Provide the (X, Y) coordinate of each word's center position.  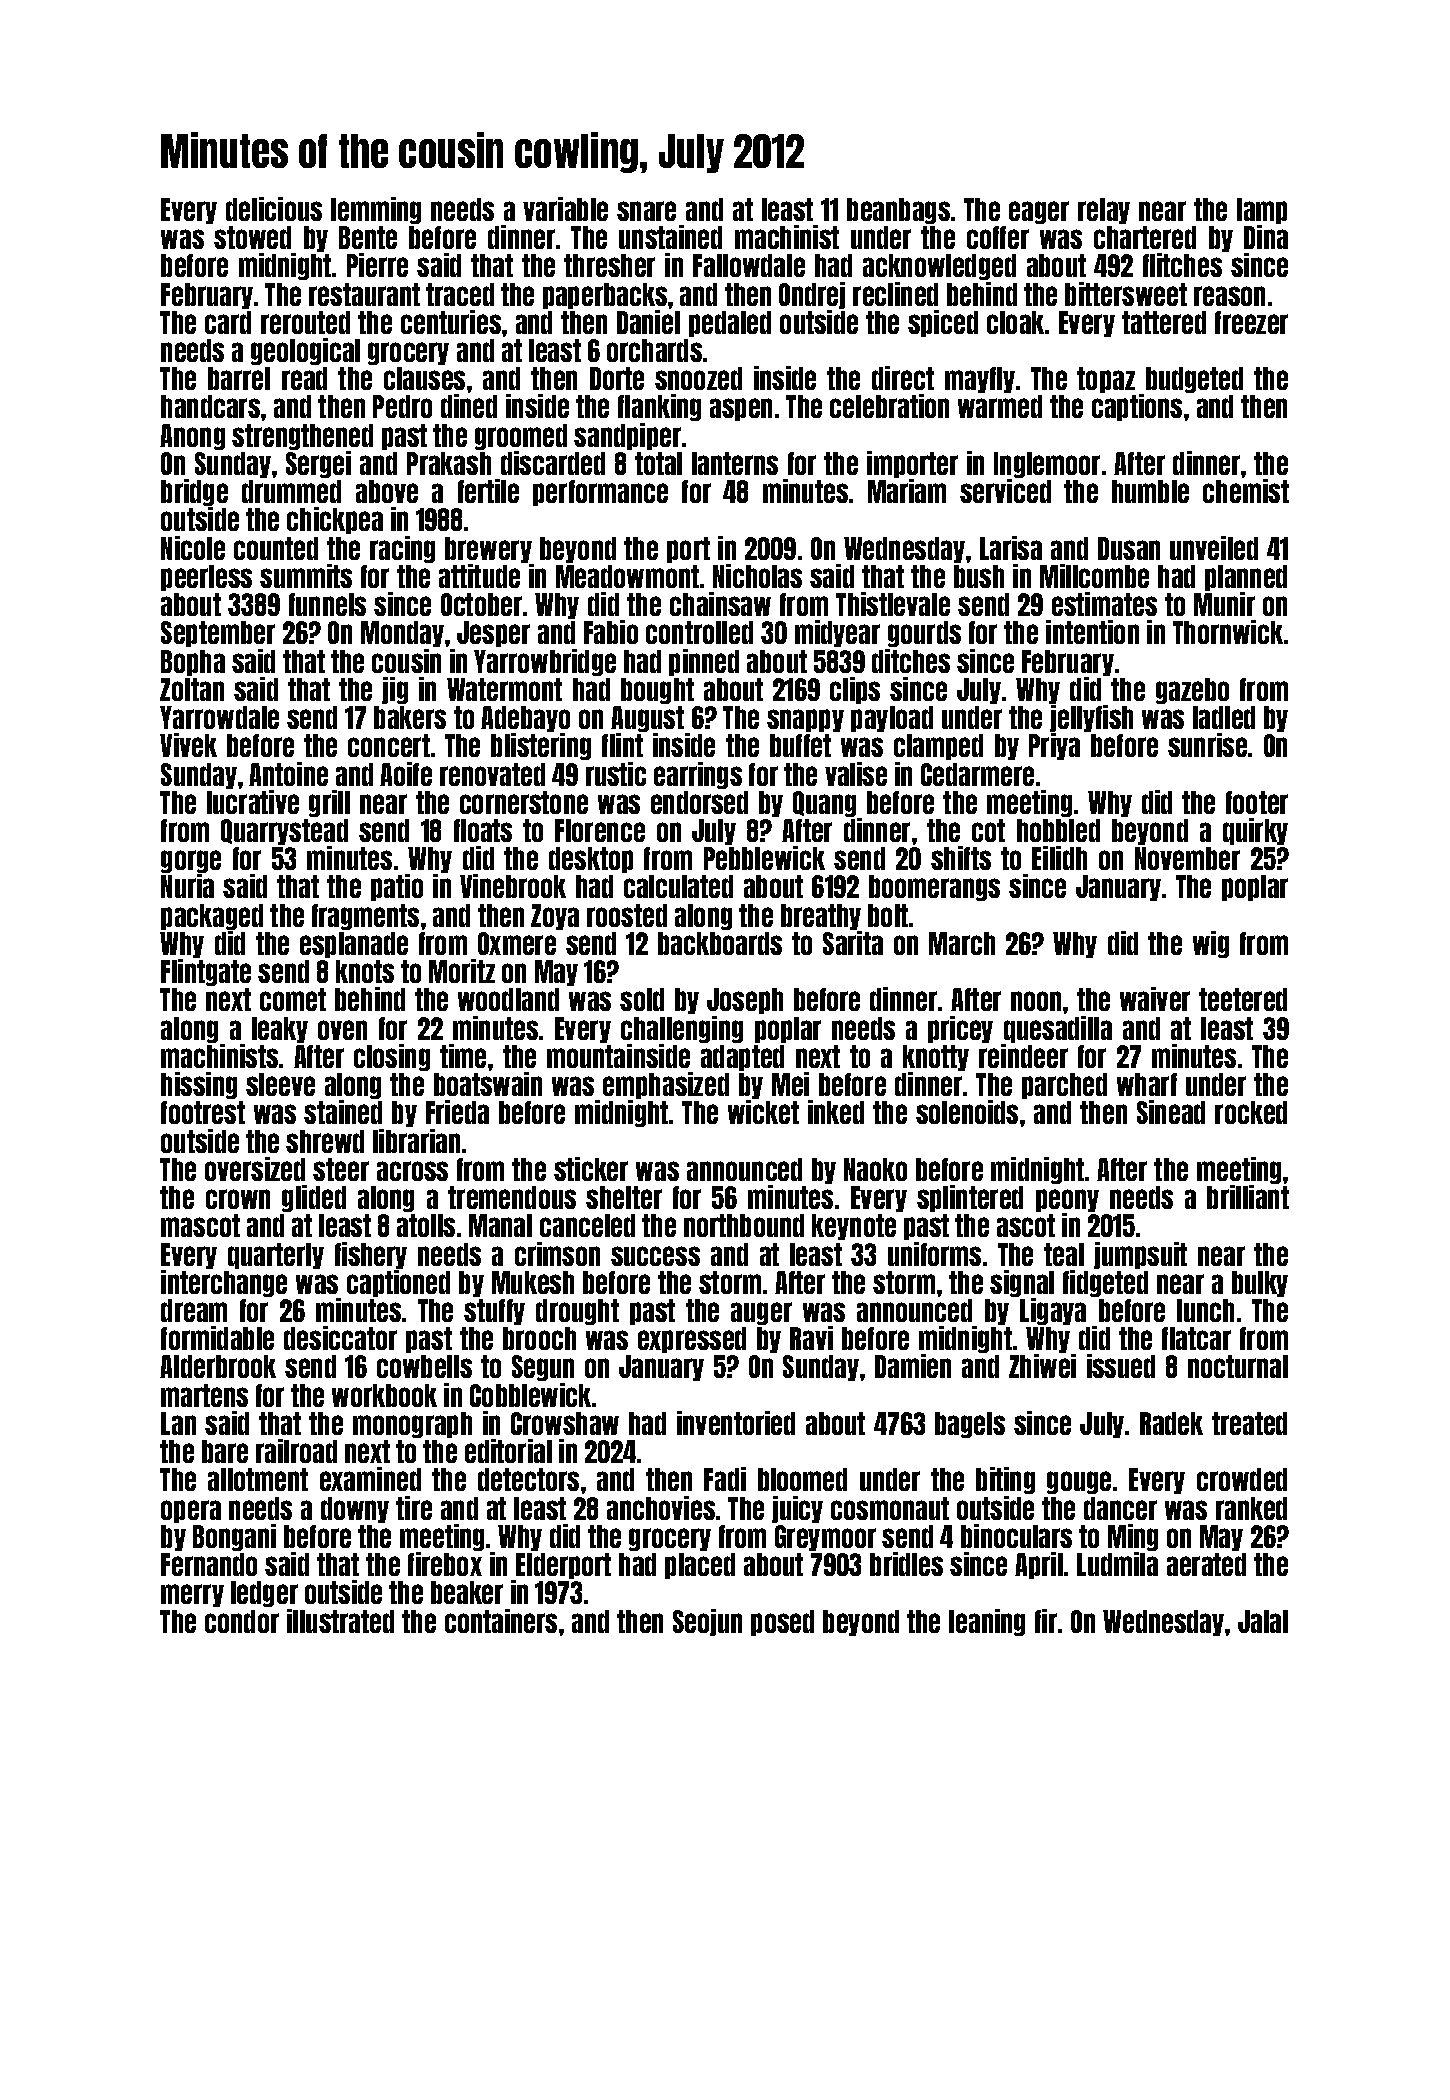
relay (1104, 211)
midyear (837, 633)
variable (565, 209)
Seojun (707, 1622)
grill (329, 803)
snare (646, 211)
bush (979, 576)
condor (242, 1621)
